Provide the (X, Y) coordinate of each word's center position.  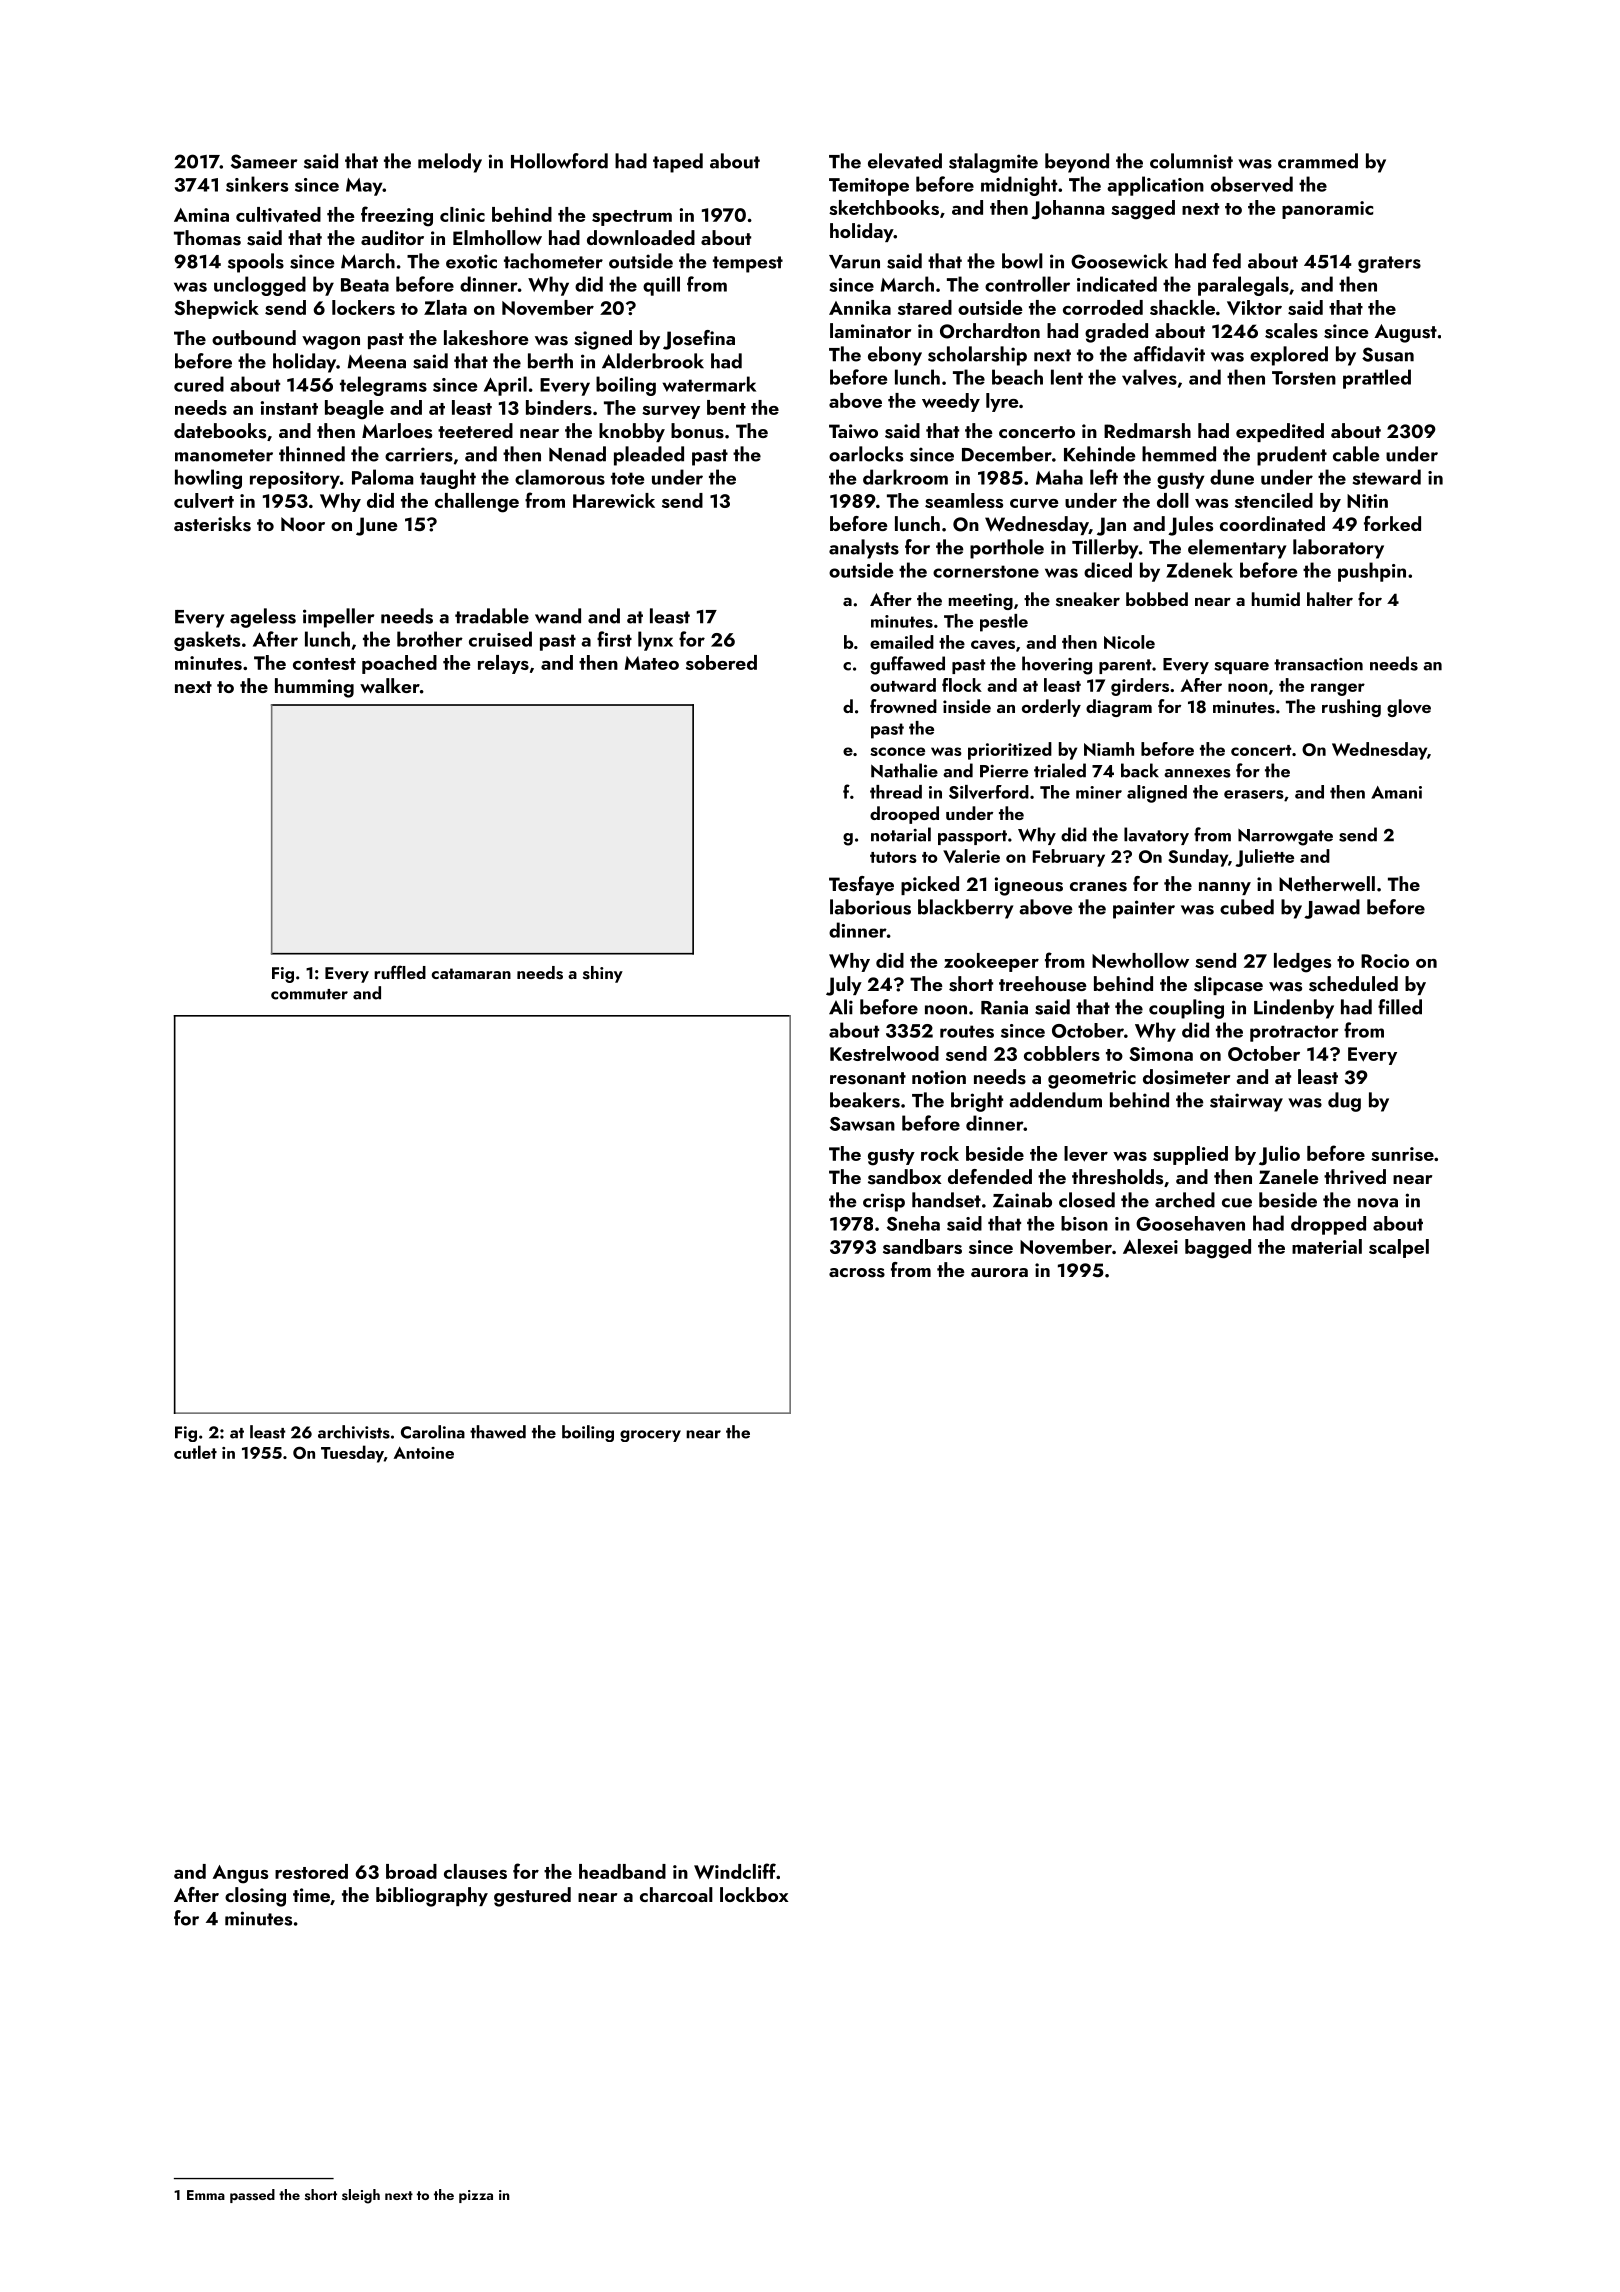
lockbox (754, 1894)
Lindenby (1294, 1009)
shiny (603, 974)
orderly (1051, 708)
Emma (206, 2195)
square (1241, 668)
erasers (1254, 794)
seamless (964, 500)
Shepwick (216, 309)
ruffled (400, 972)
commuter (309, 994)
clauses (475, 1871)
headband (622, 1871)
